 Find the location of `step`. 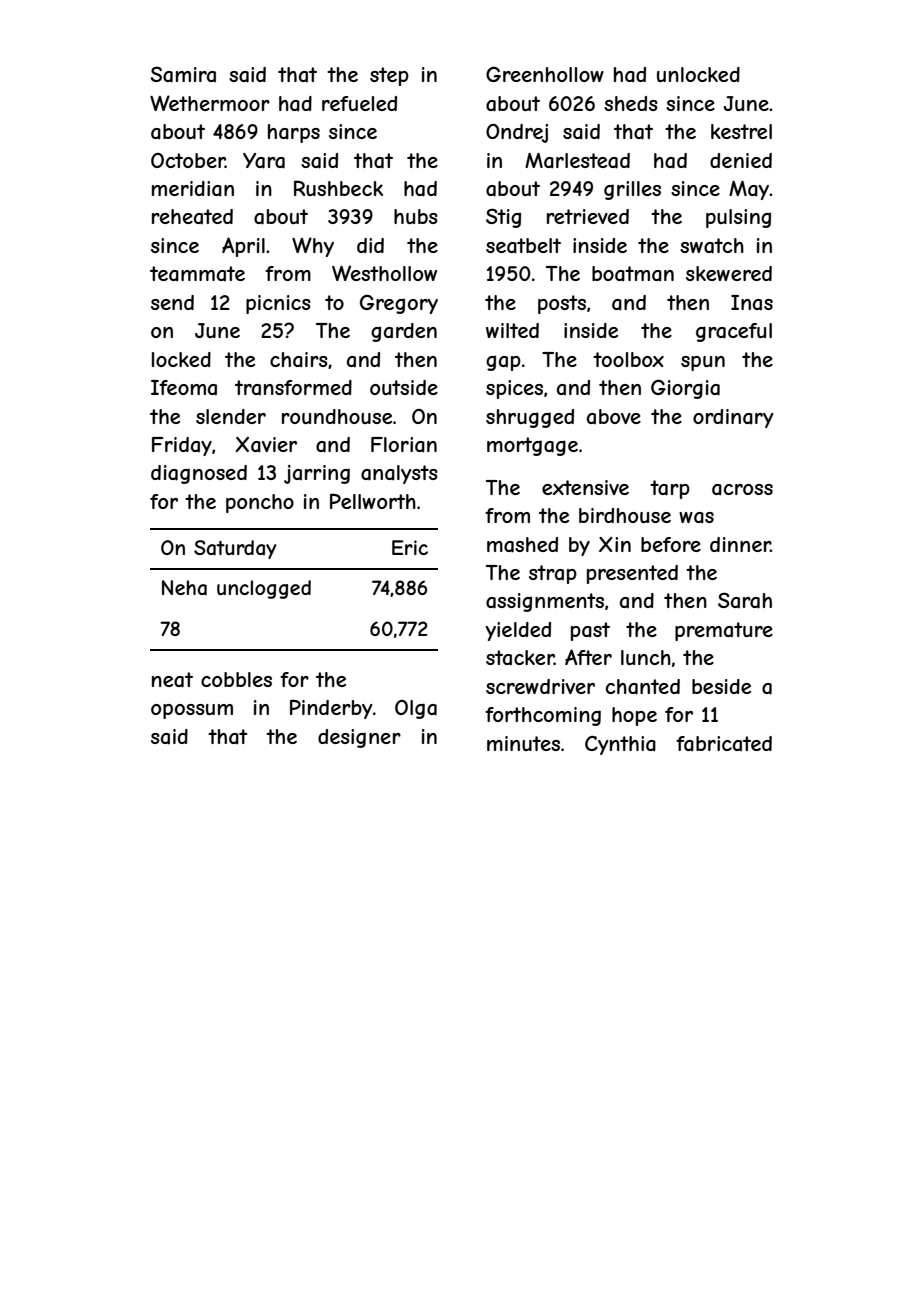

step is located at coordinates (389, 76).
